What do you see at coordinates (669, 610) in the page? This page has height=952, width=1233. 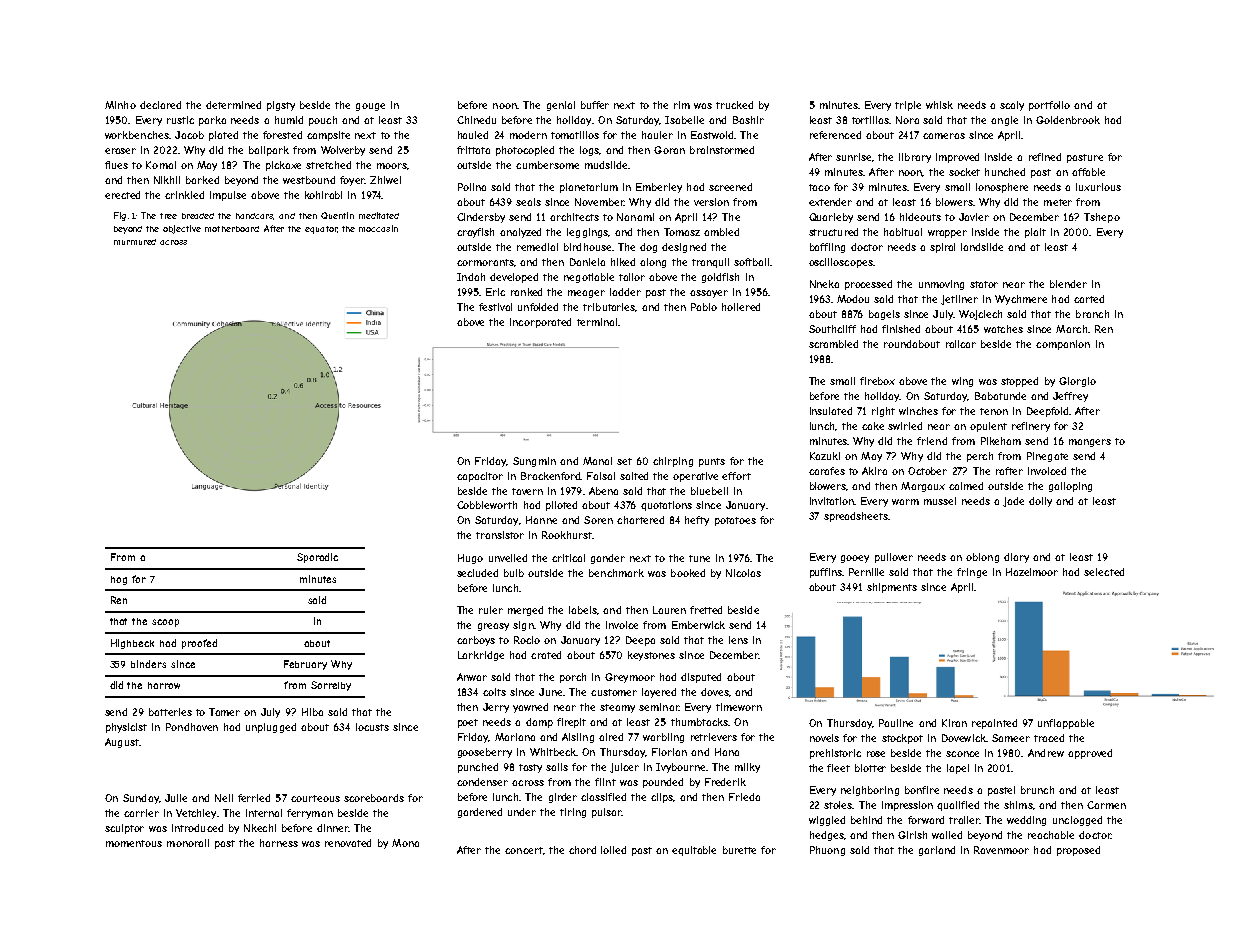 I see `Lauren` at bounding box center [669, 610].
